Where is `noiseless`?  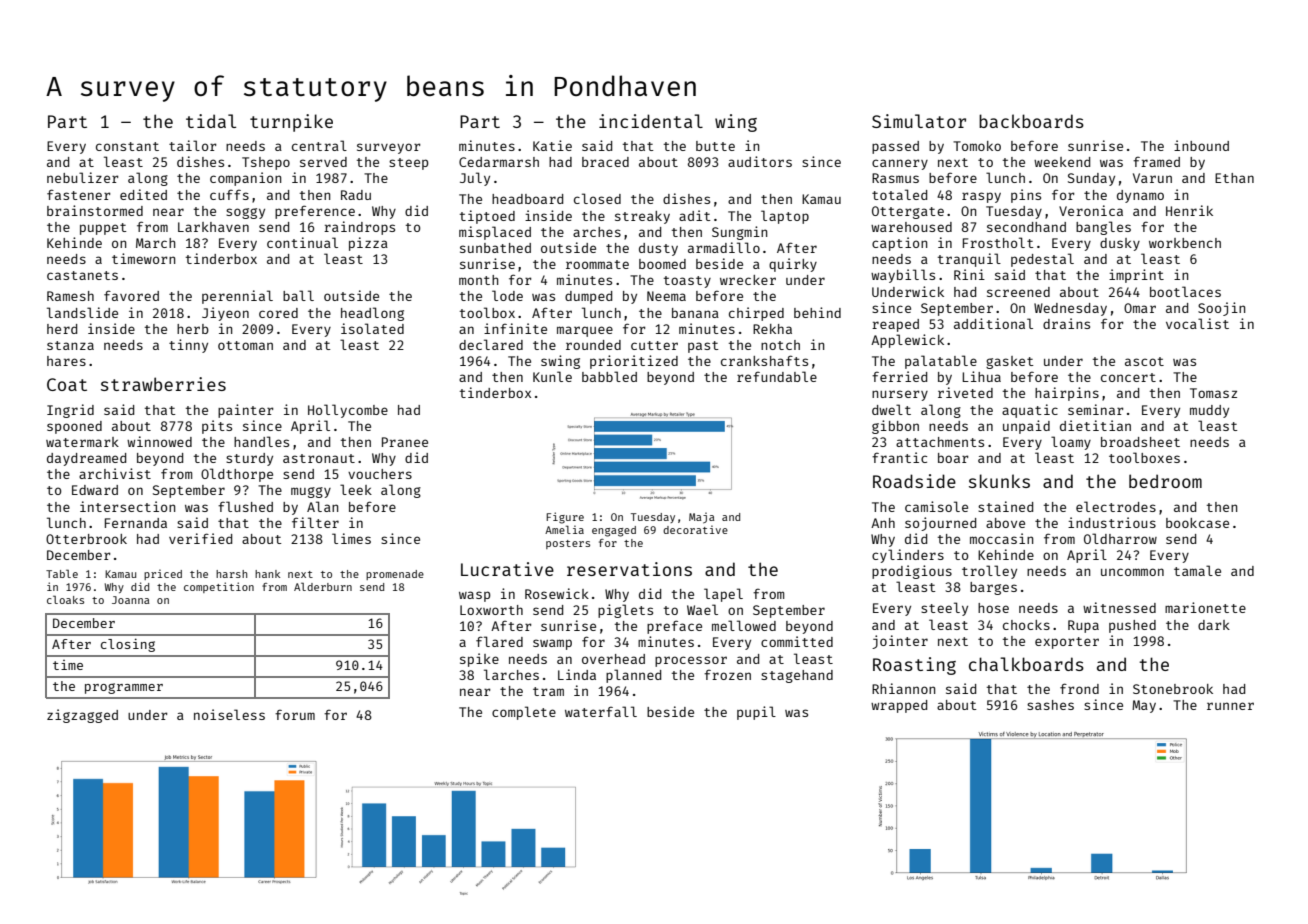 noiseless is located at coordinates (229, 714).
